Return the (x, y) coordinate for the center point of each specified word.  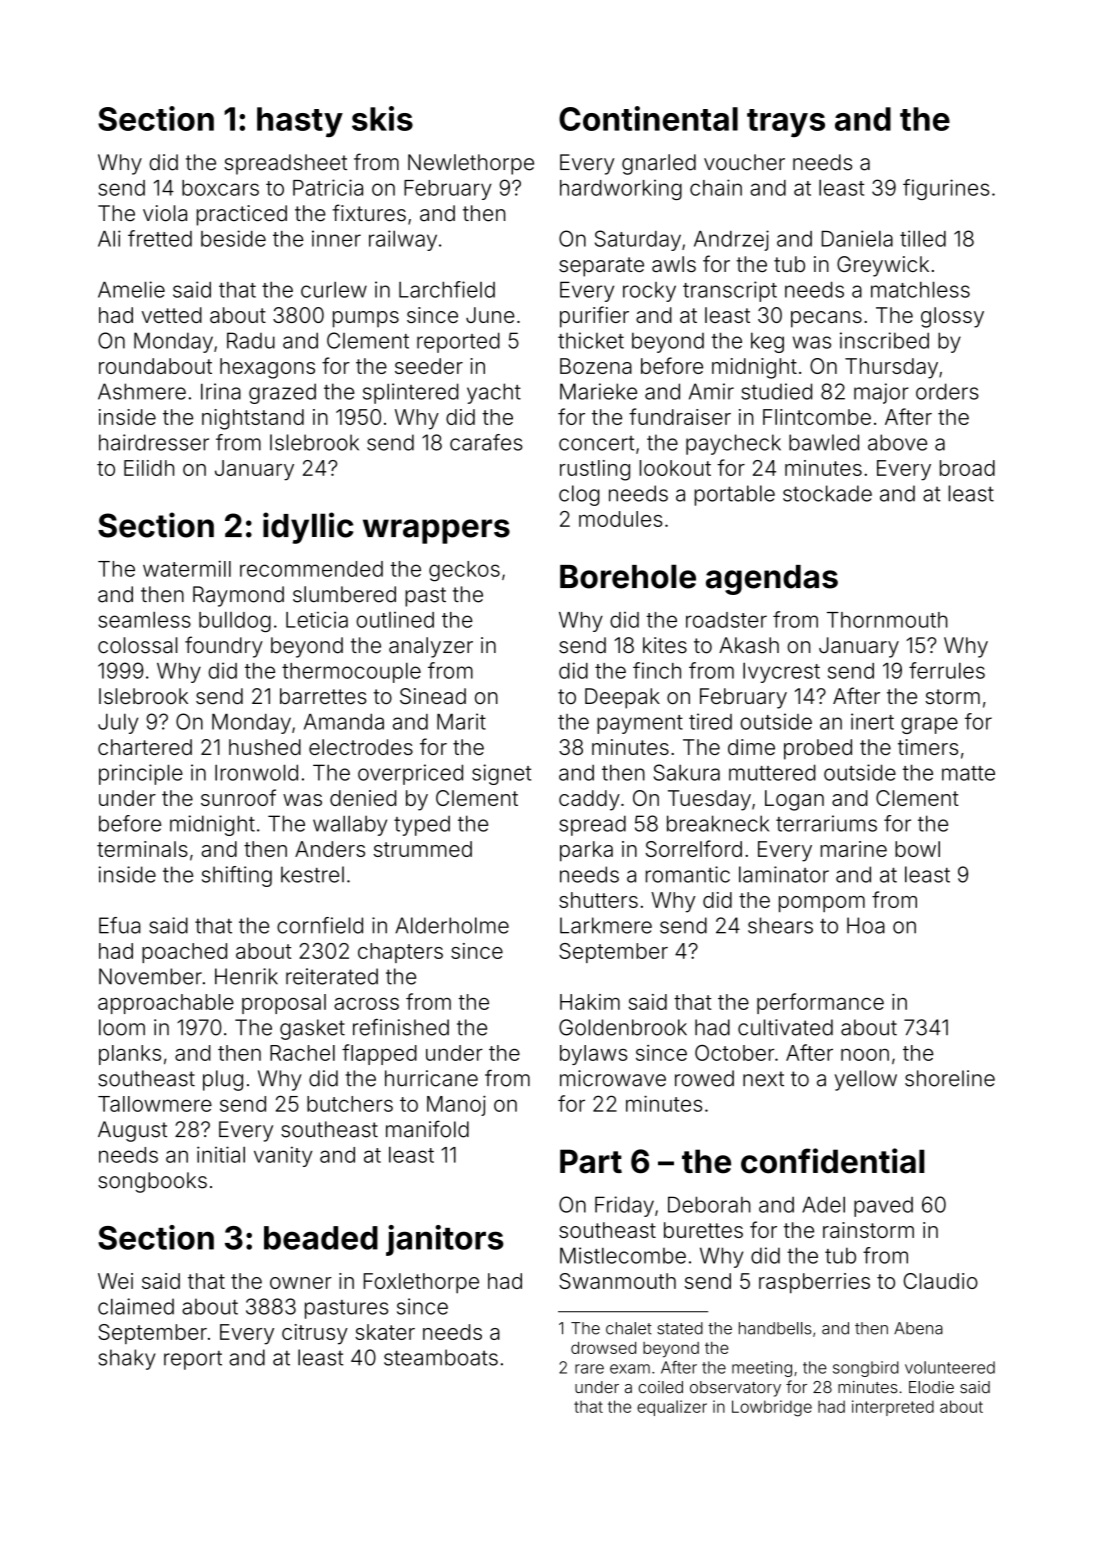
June (490, 315)
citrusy (315, 1334)
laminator (784, 874)
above (897, 442)
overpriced (410, 774)
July (118, 723)
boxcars (220, 188)
